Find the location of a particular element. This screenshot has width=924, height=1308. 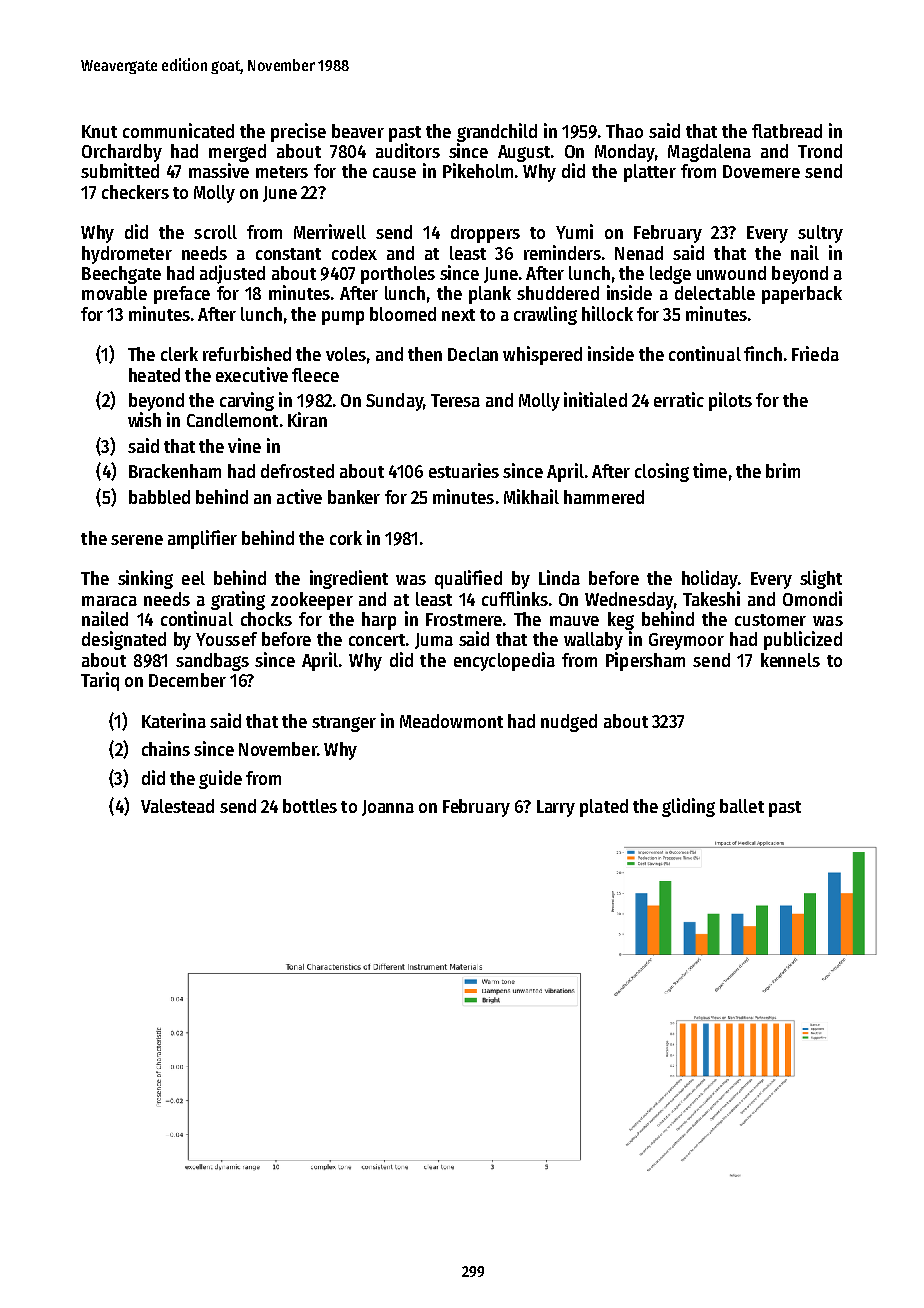

Yumi is located at coordinates (574, 231).
